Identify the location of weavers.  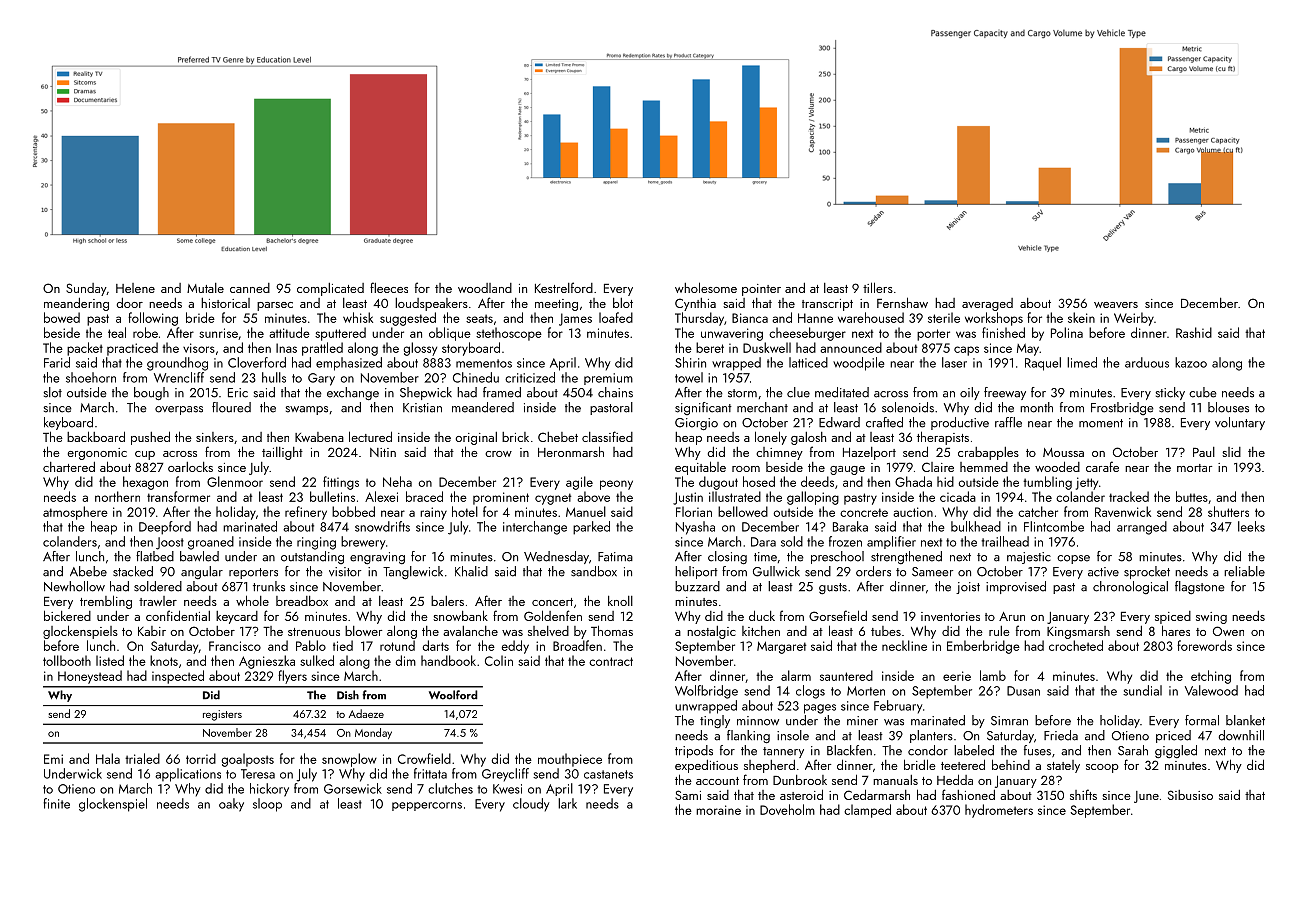
(1116, 305).
